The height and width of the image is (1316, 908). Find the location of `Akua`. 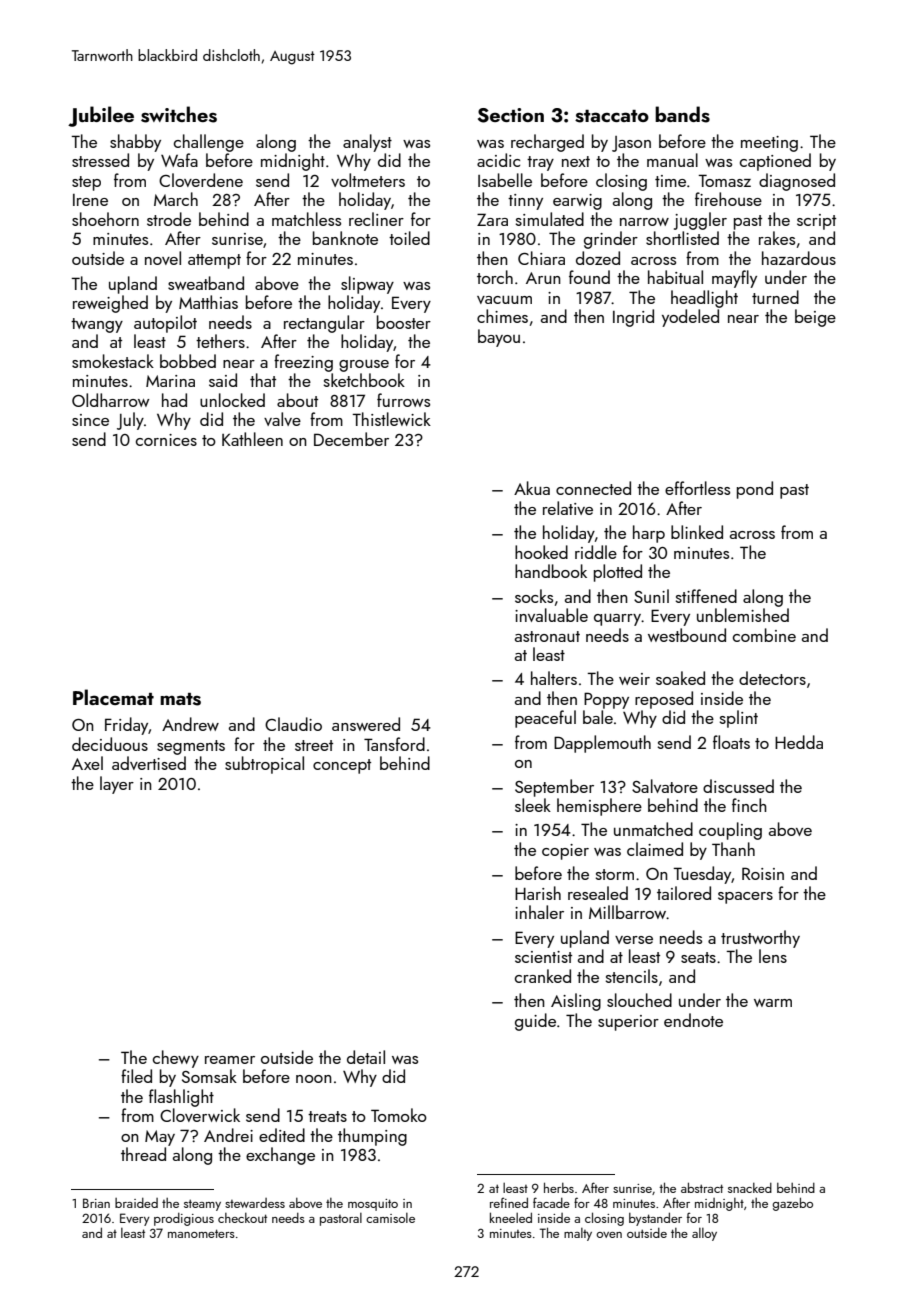

Akua is located at coordinates (532, 488).
